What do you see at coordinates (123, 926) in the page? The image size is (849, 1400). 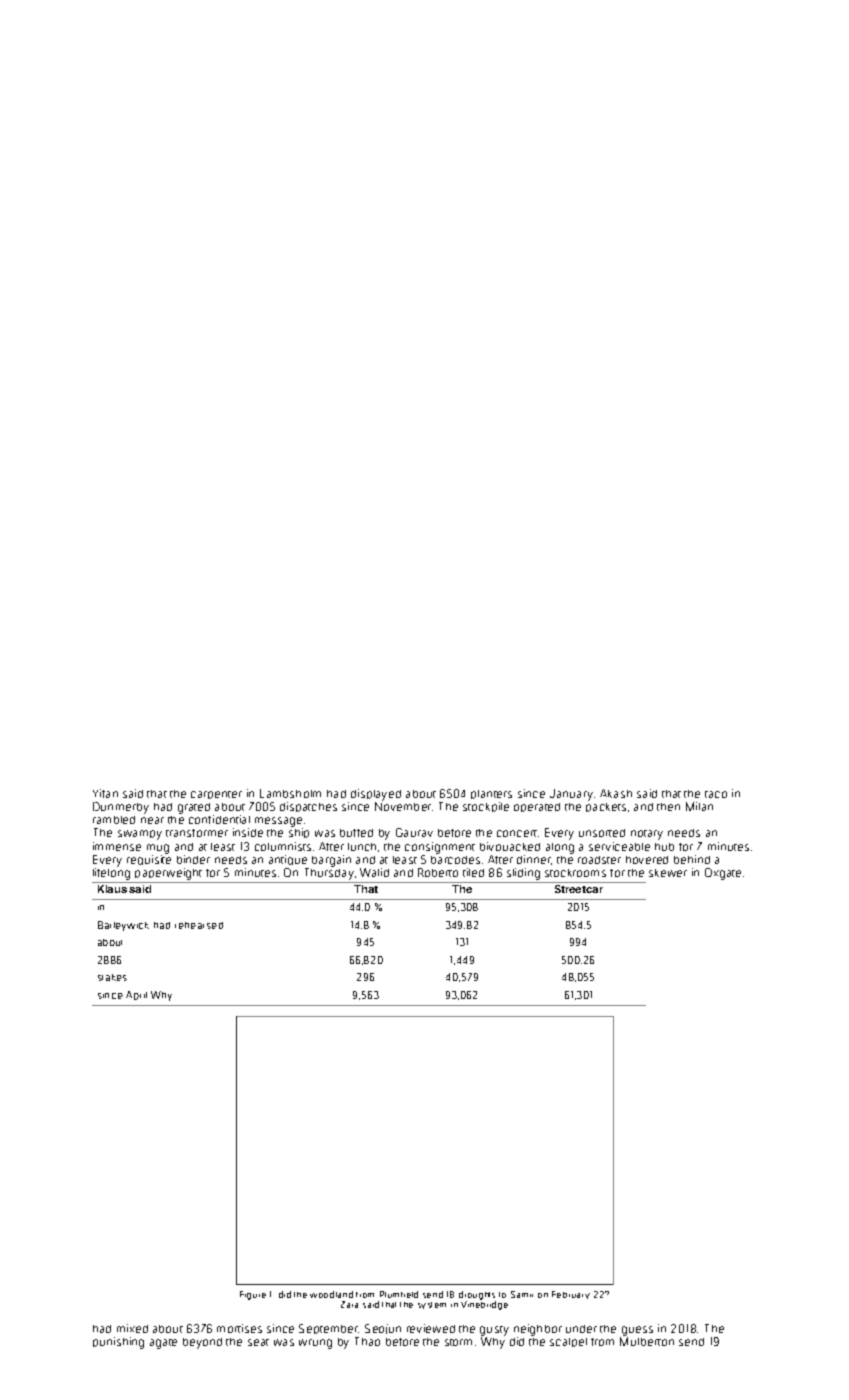 I see `Barleywick` at bounding box center [123, 926].
